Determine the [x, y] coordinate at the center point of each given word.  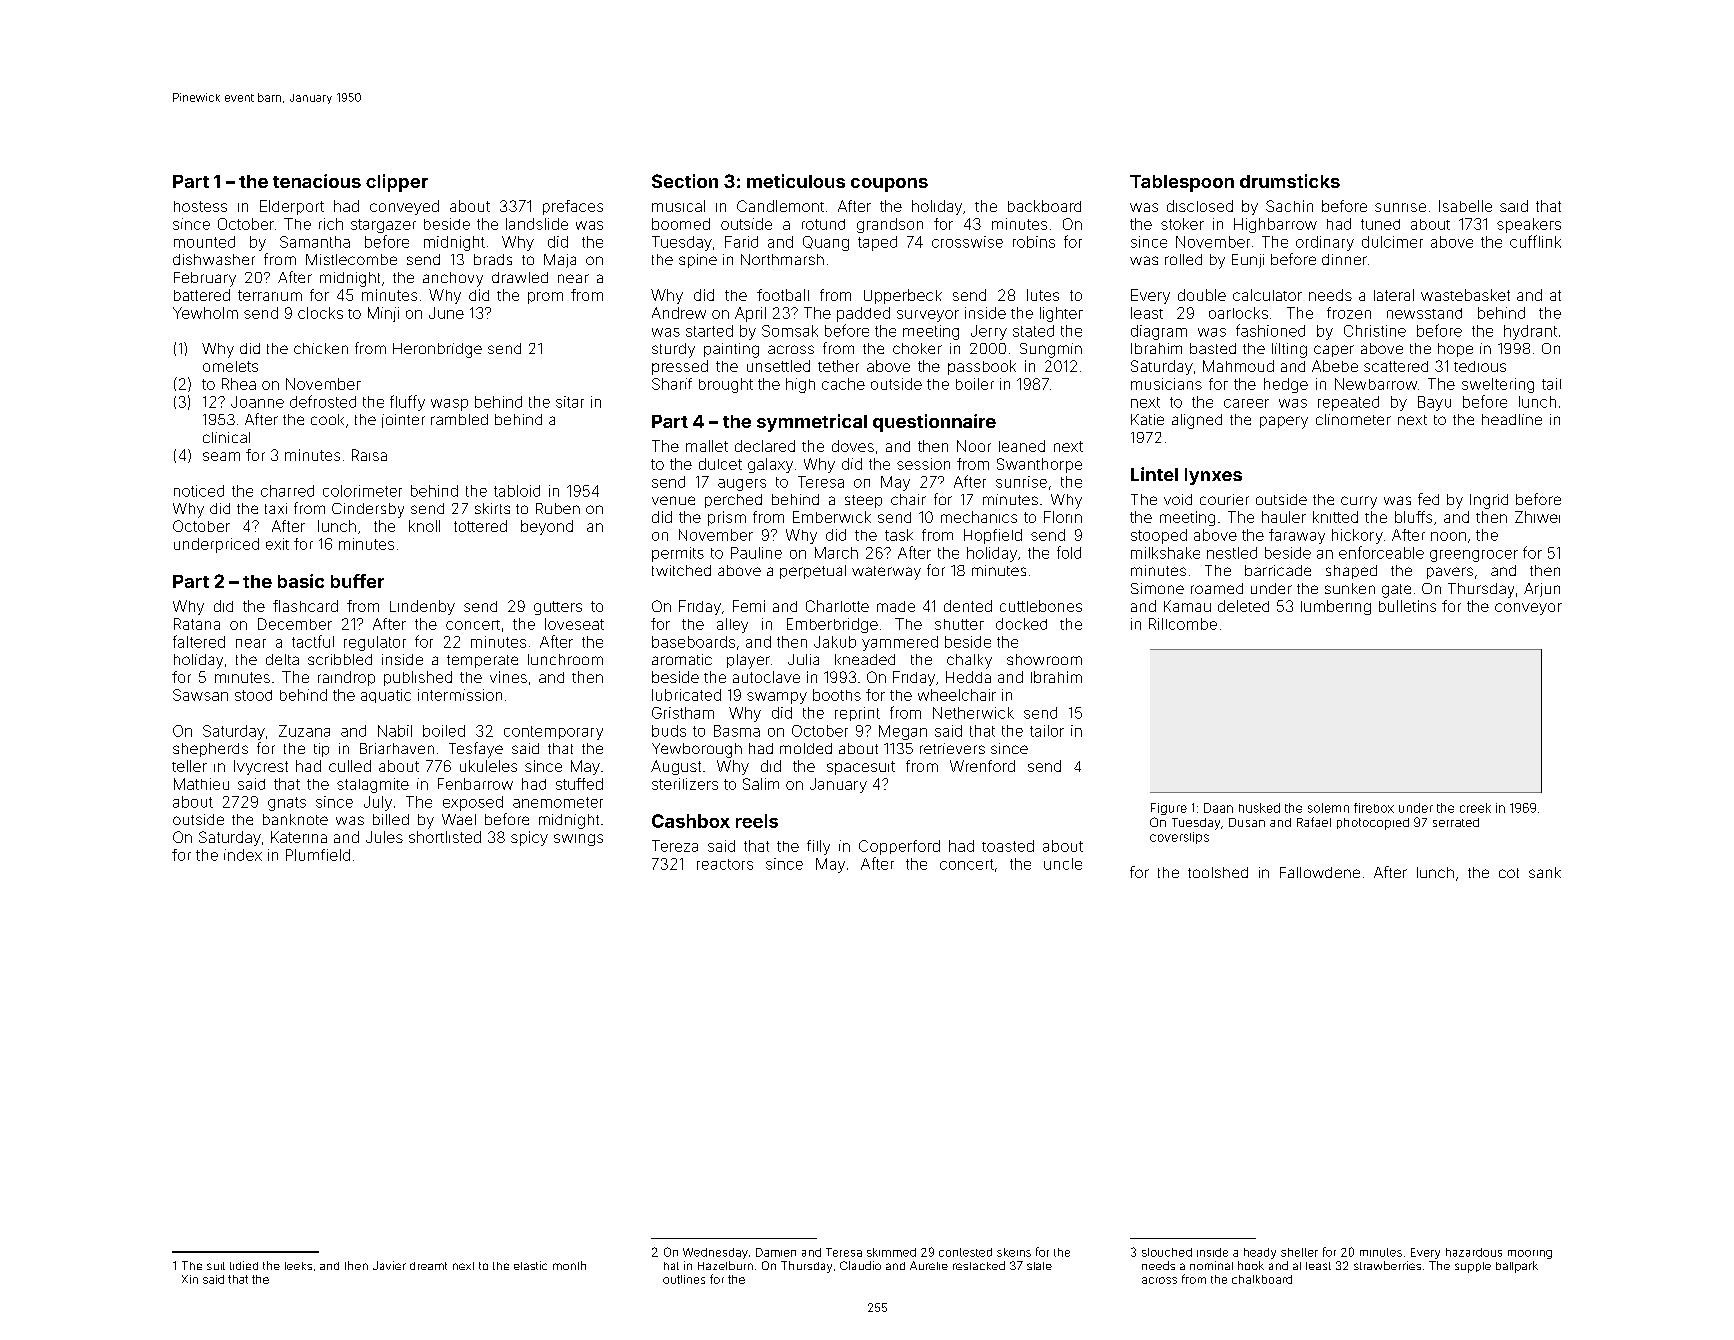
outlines [684, 1279]
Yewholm [205, 313]
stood [253, 695]
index [243, 855]
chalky [969, 661]
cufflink [1535, 241]
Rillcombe [1183, 624]
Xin [190, 1279]
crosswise [967, 242]
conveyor [1528, 609]
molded [806, 748]
